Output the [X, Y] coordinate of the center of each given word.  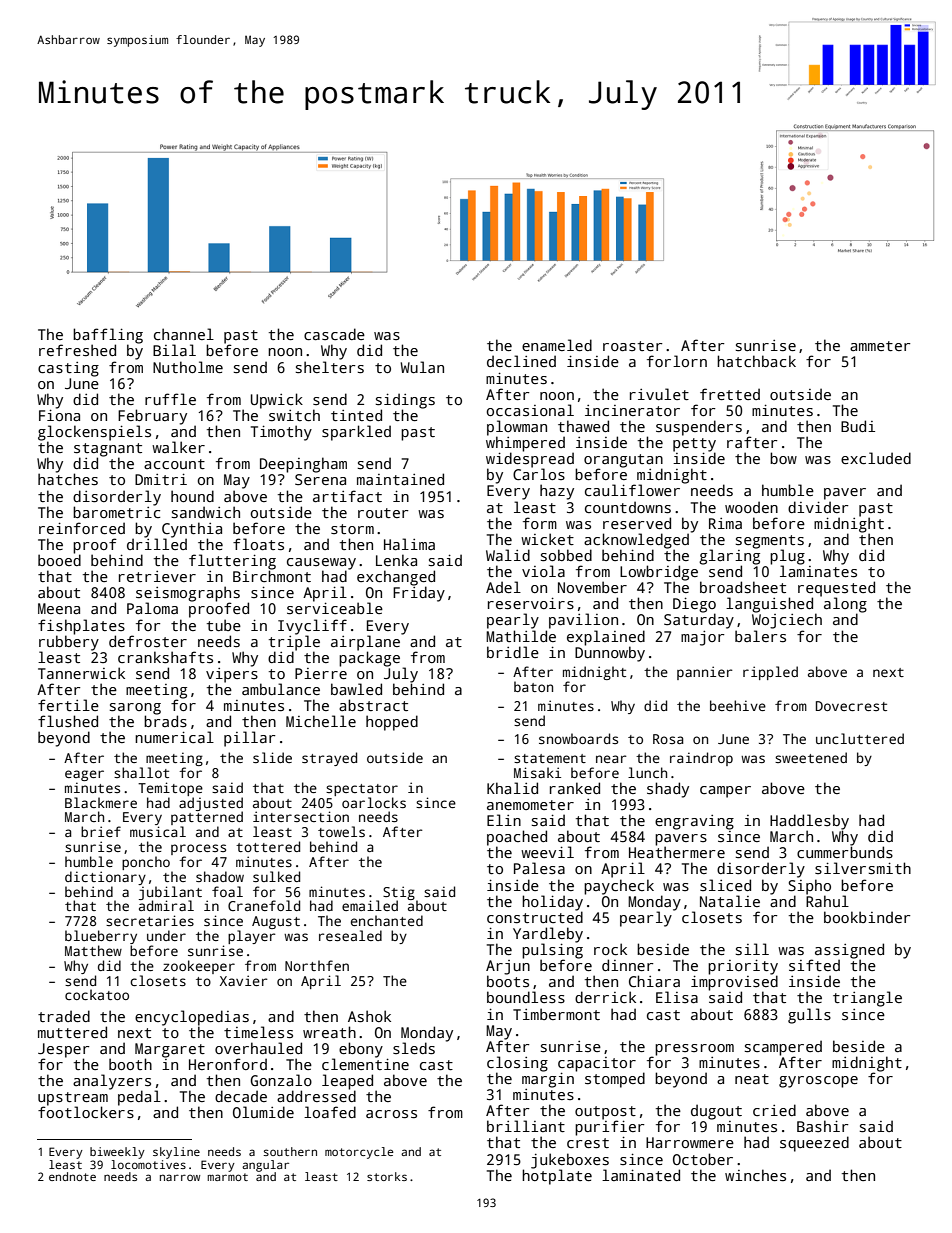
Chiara [654, 981]
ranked [575, 788]
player [252, 937]
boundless [526, 997]
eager [84, 775]
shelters [330, 367]
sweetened [811, 757]
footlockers [86, 1112]
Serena [320, 479]
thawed [583, 426]
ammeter [880, 346]
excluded [876, 458]
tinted [356, 415]
